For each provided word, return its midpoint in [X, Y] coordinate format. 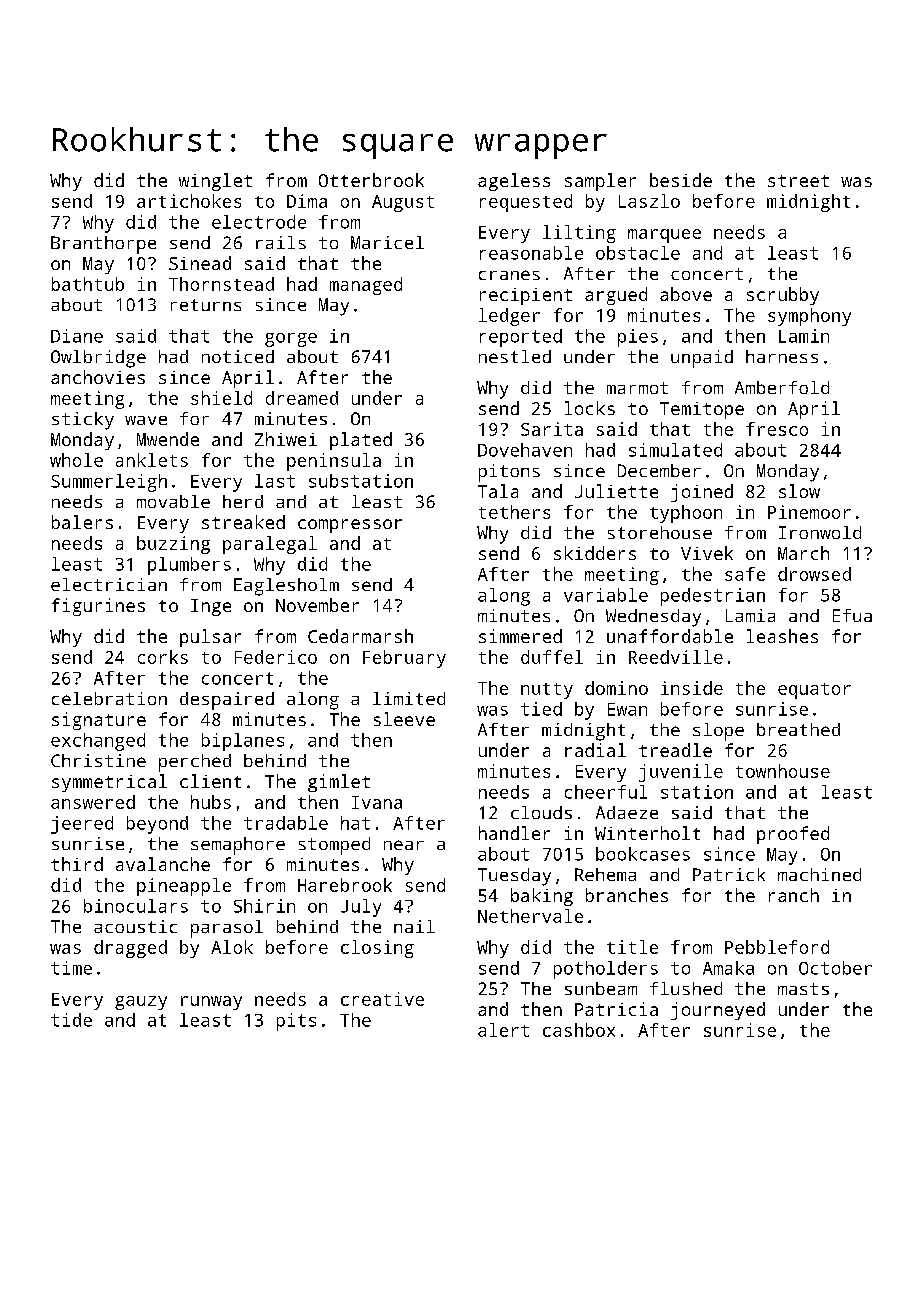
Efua [852, 615]
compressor [350, 526]
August [403, 203]
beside [681, 180]
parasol [227, 929]
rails [281, 242]
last [275, 481]
